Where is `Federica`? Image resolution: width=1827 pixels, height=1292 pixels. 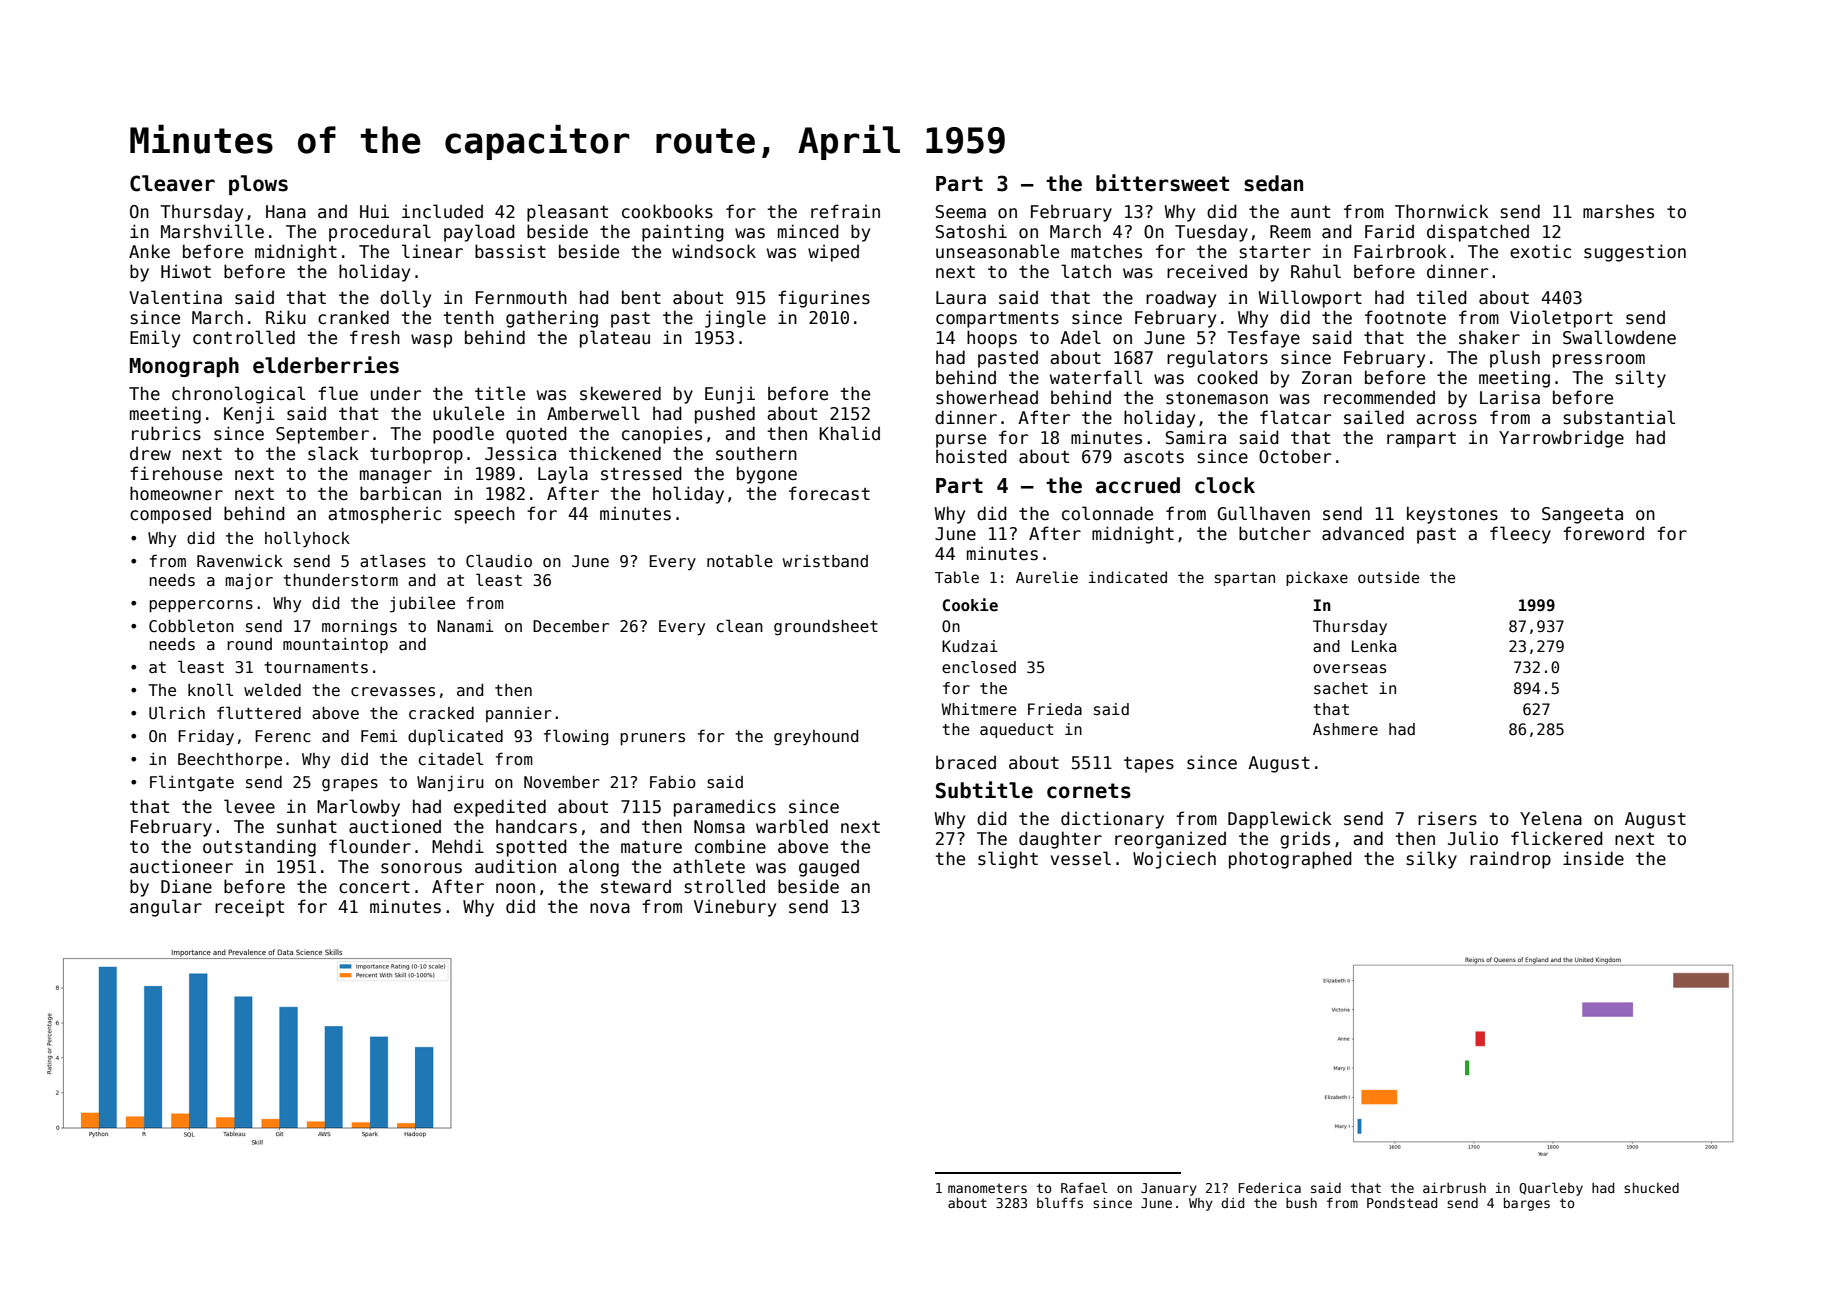 Federica is located at coordinates (1269, 1188).
